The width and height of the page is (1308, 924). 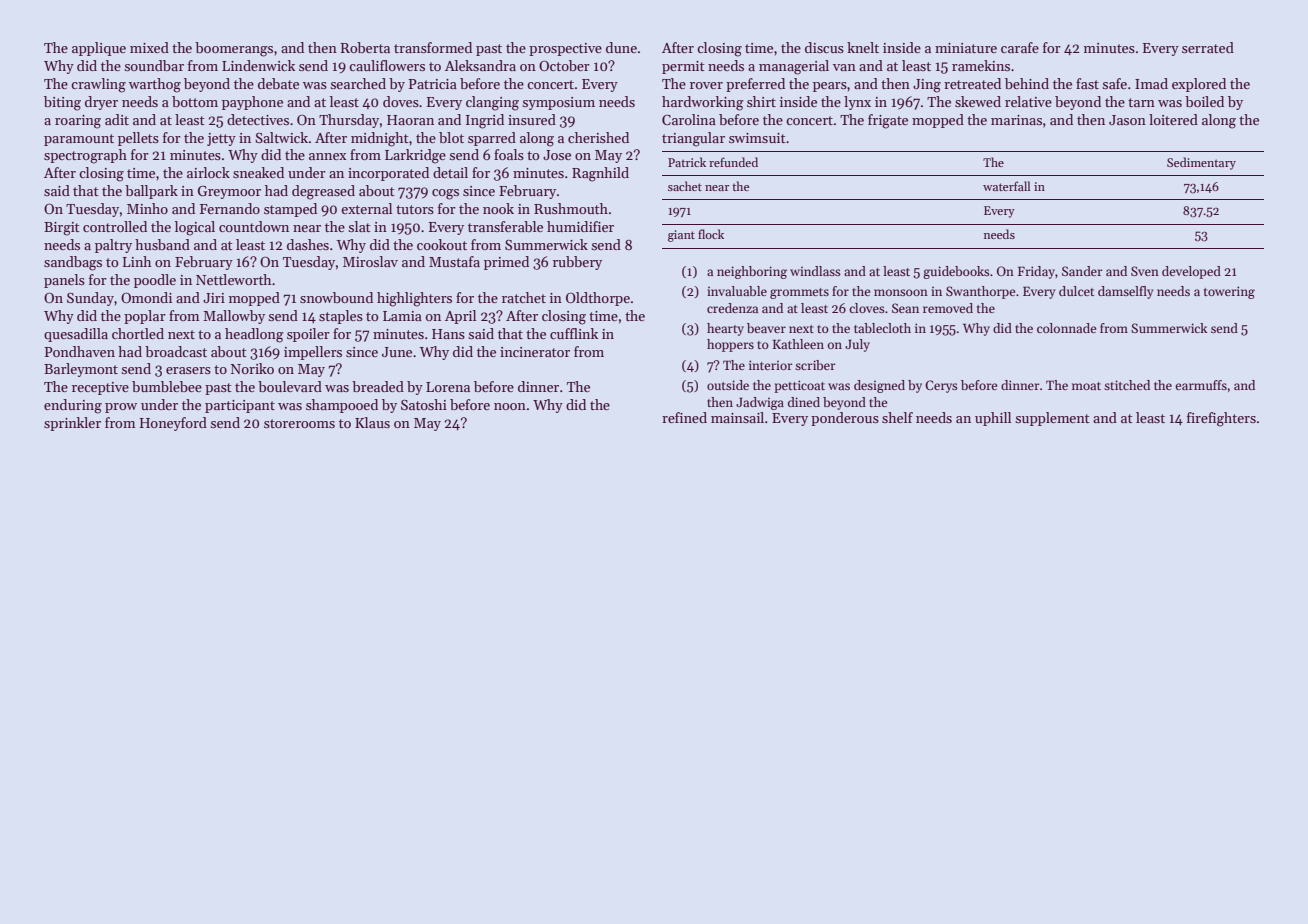 I want to click on sachet, so click(x=685, y=186).
